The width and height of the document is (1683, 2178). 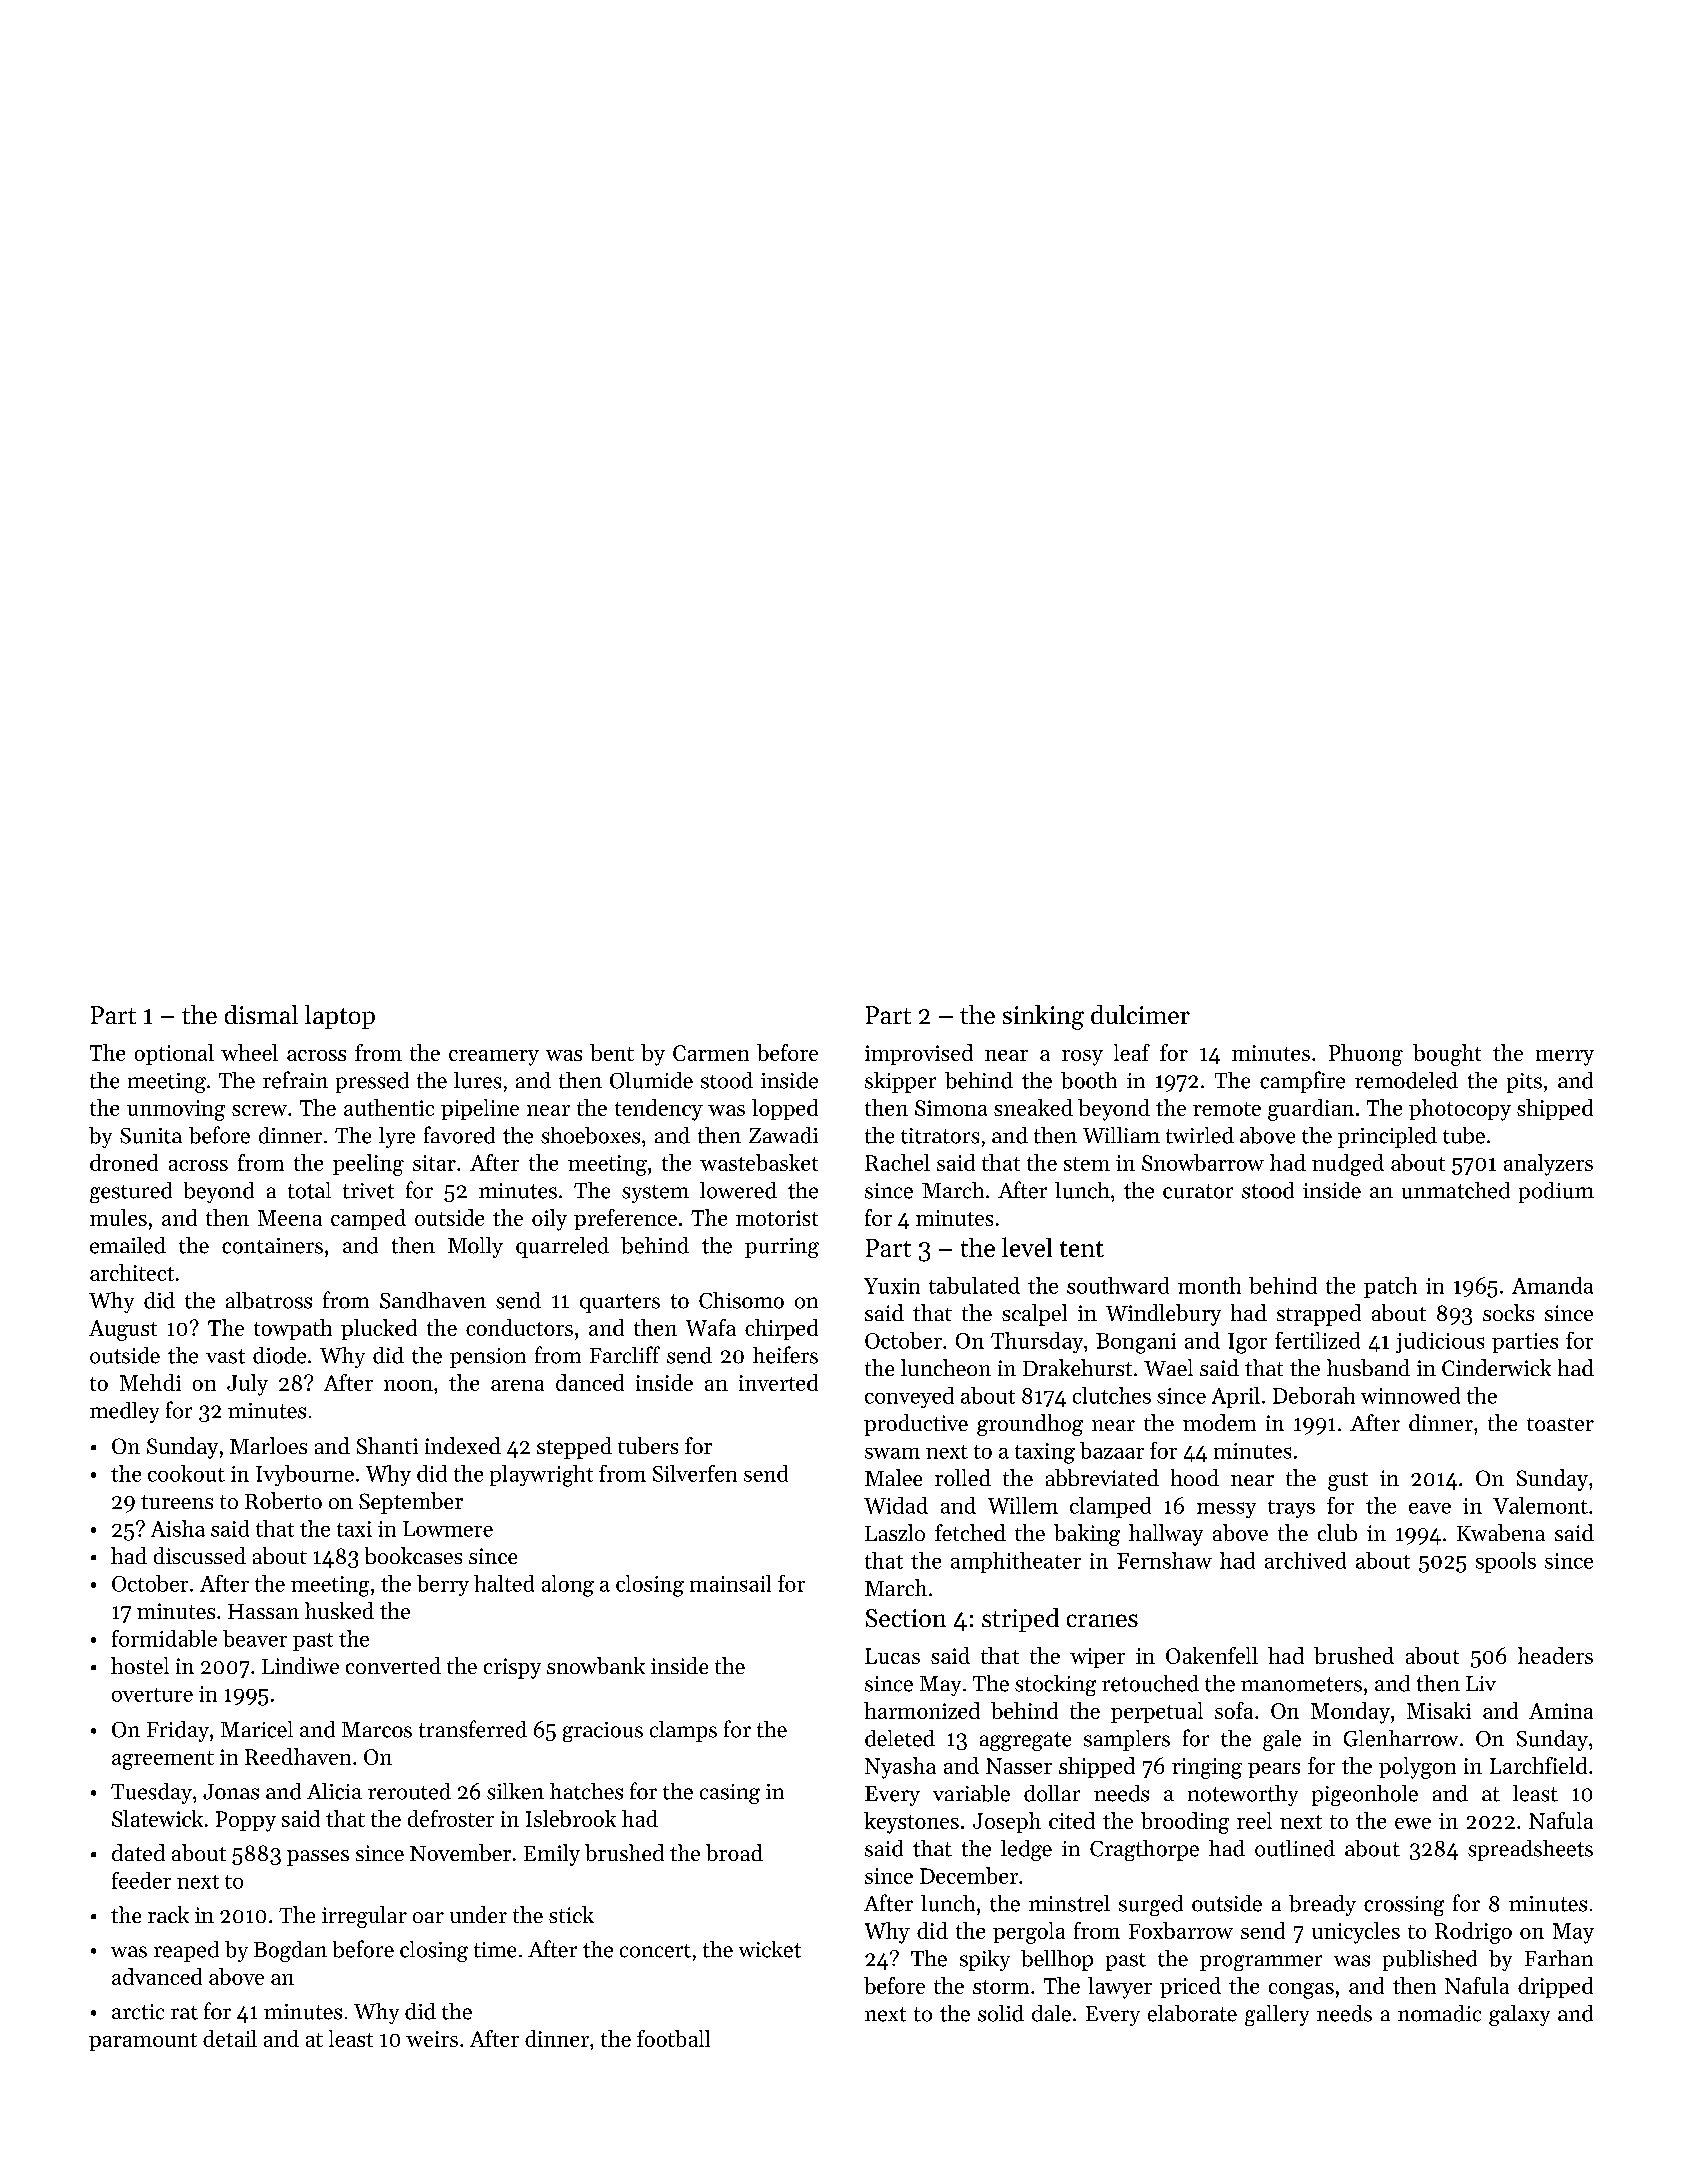 What do you see at coordinates (290, 1951) in the document?
I see `Bogdan` at bounding box center [290, 1951].
